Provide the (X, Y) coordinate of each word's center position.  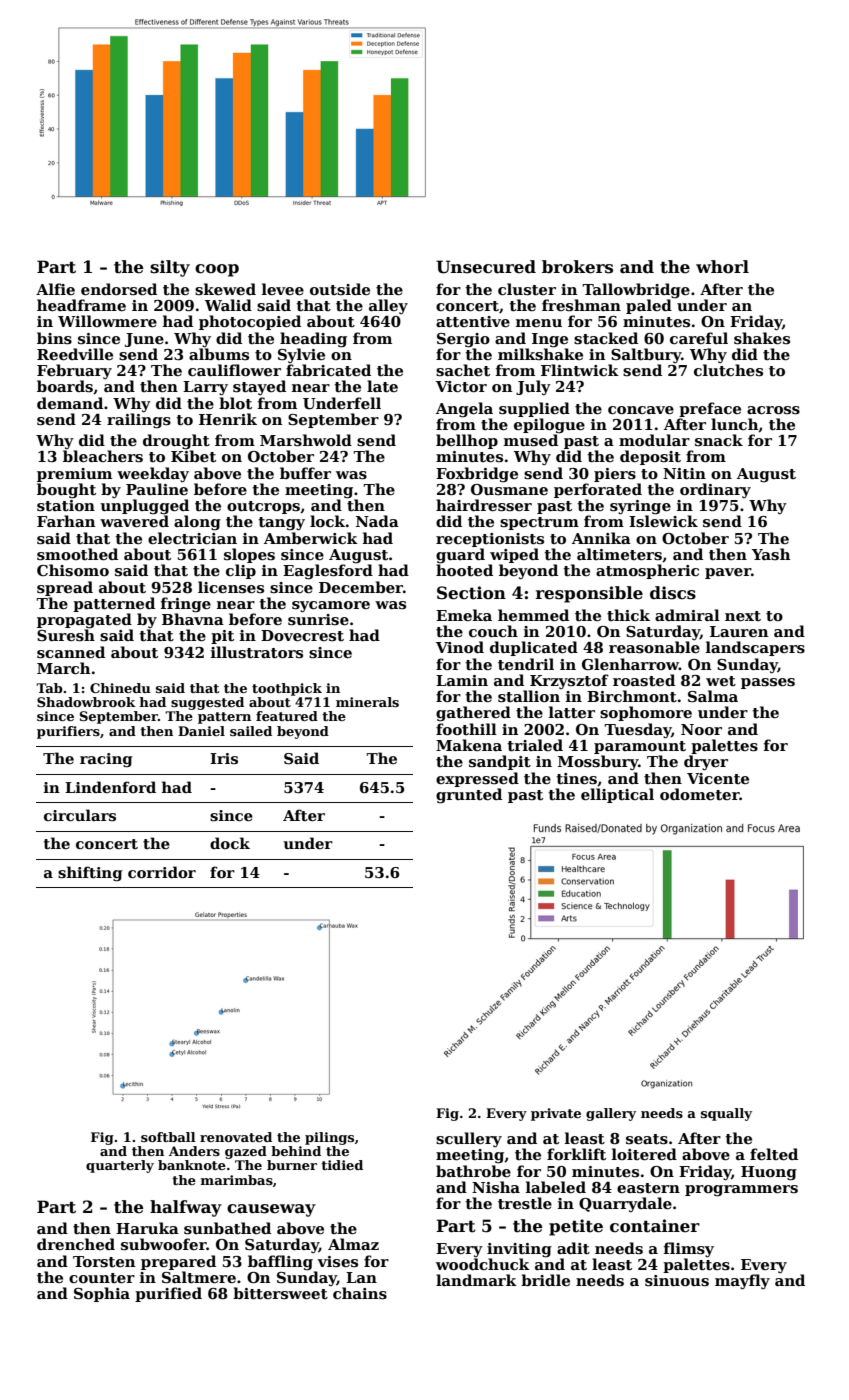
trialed (535, 745)
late (382, 386)
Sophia (102, 1294)
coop (217, 270)
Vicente (718, 778)
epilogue (549, 426)
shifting (90, 873)
